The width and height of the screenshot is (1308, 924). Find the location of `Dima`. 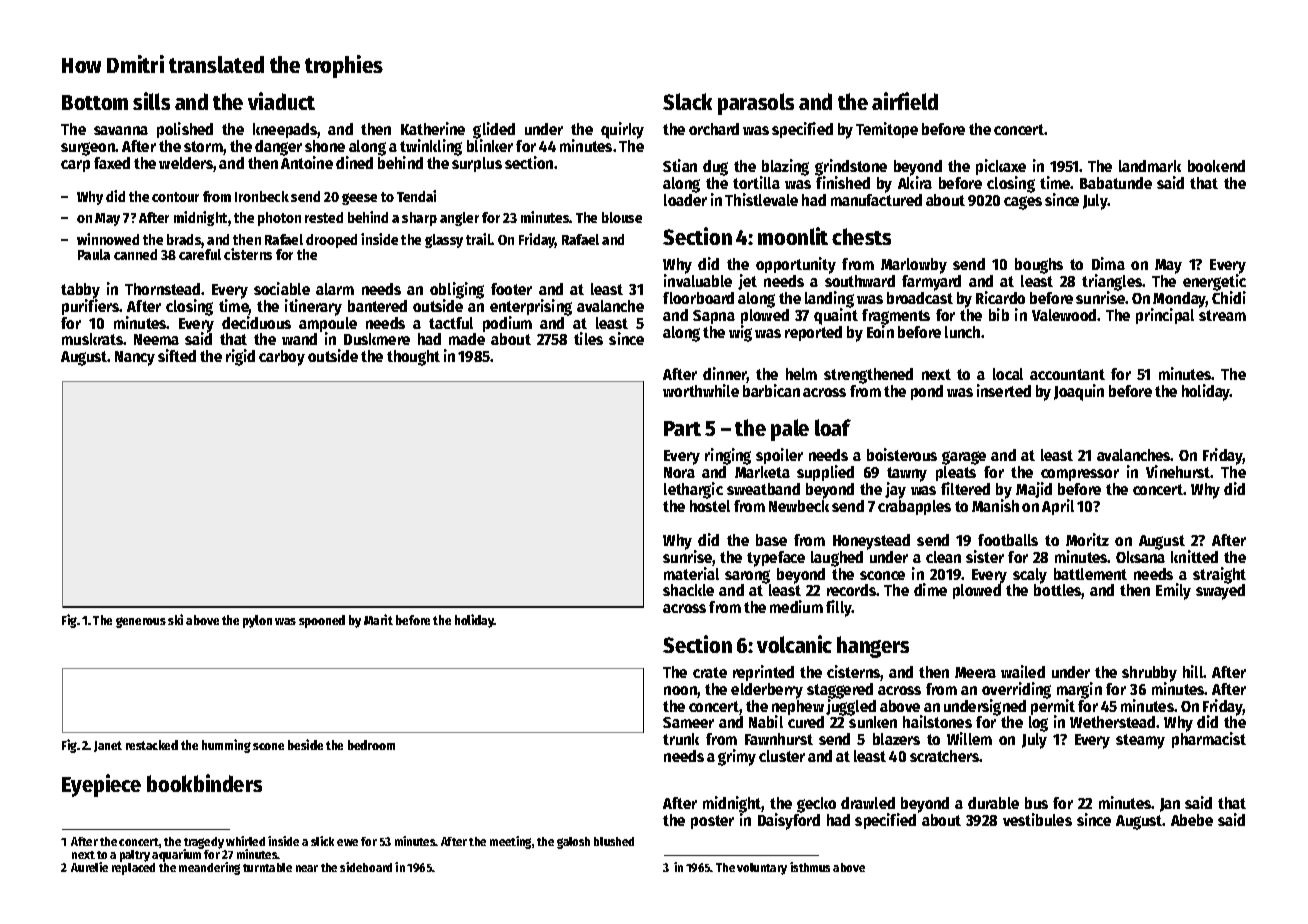

Dima is located at coordinates (1108, 263).
